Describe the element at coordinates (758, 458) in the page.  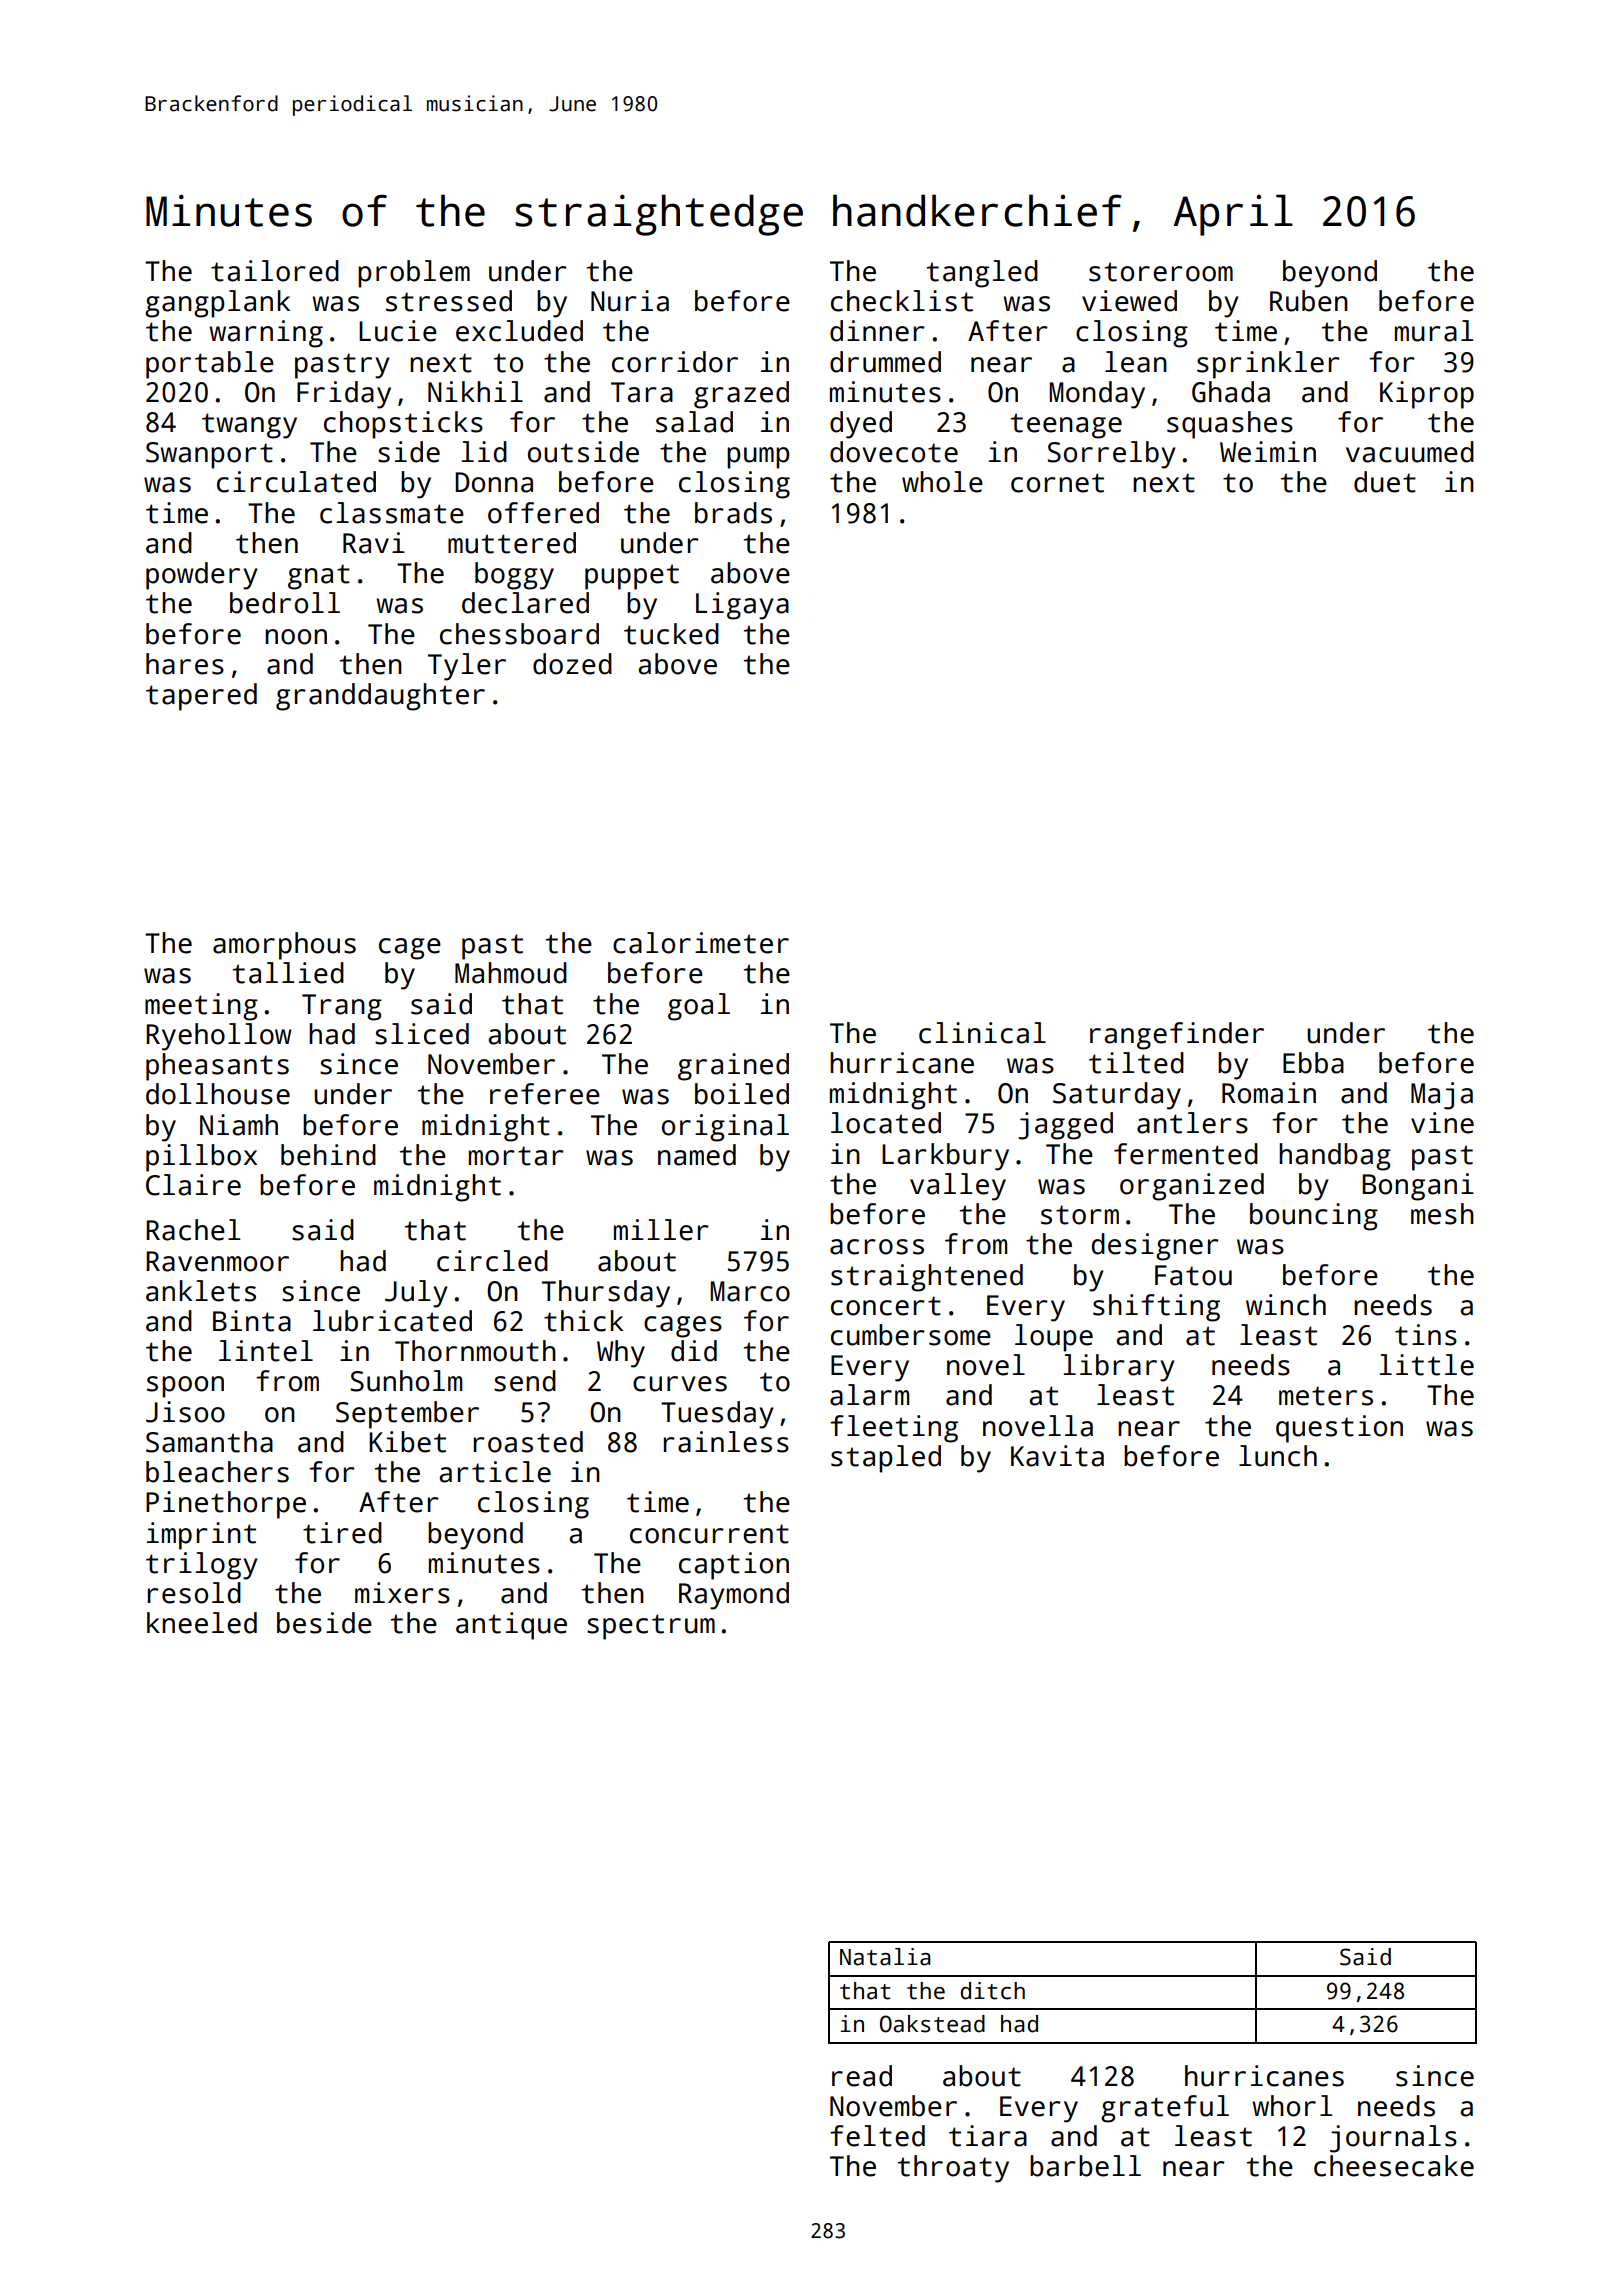
I see `pump` at that location.
